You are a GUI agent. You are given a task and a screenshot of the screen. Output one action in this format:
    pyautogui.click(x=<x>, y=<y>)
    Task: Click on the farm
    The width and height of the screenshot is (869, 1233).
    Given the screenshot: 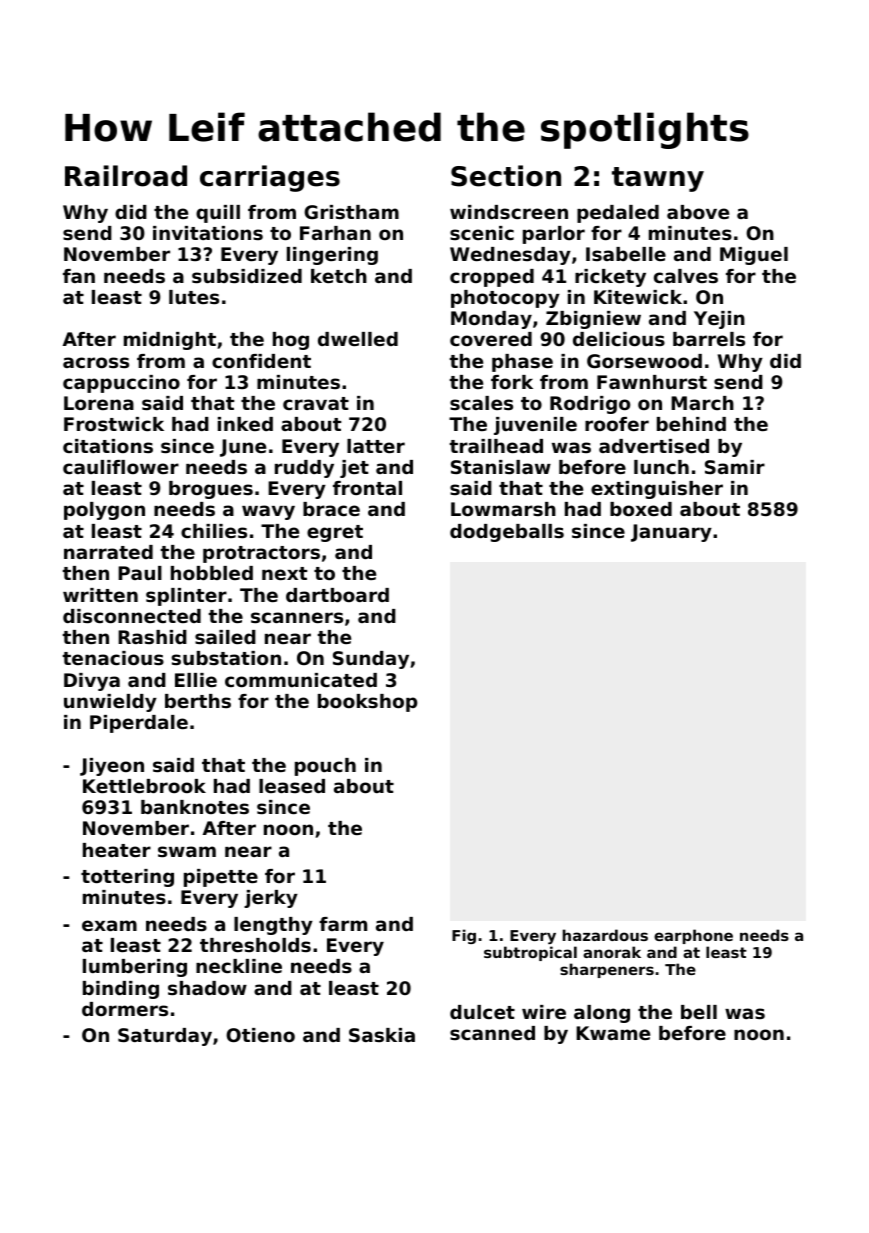 What is the action you would take?
    pyautogui.click(x=343, y=924)
